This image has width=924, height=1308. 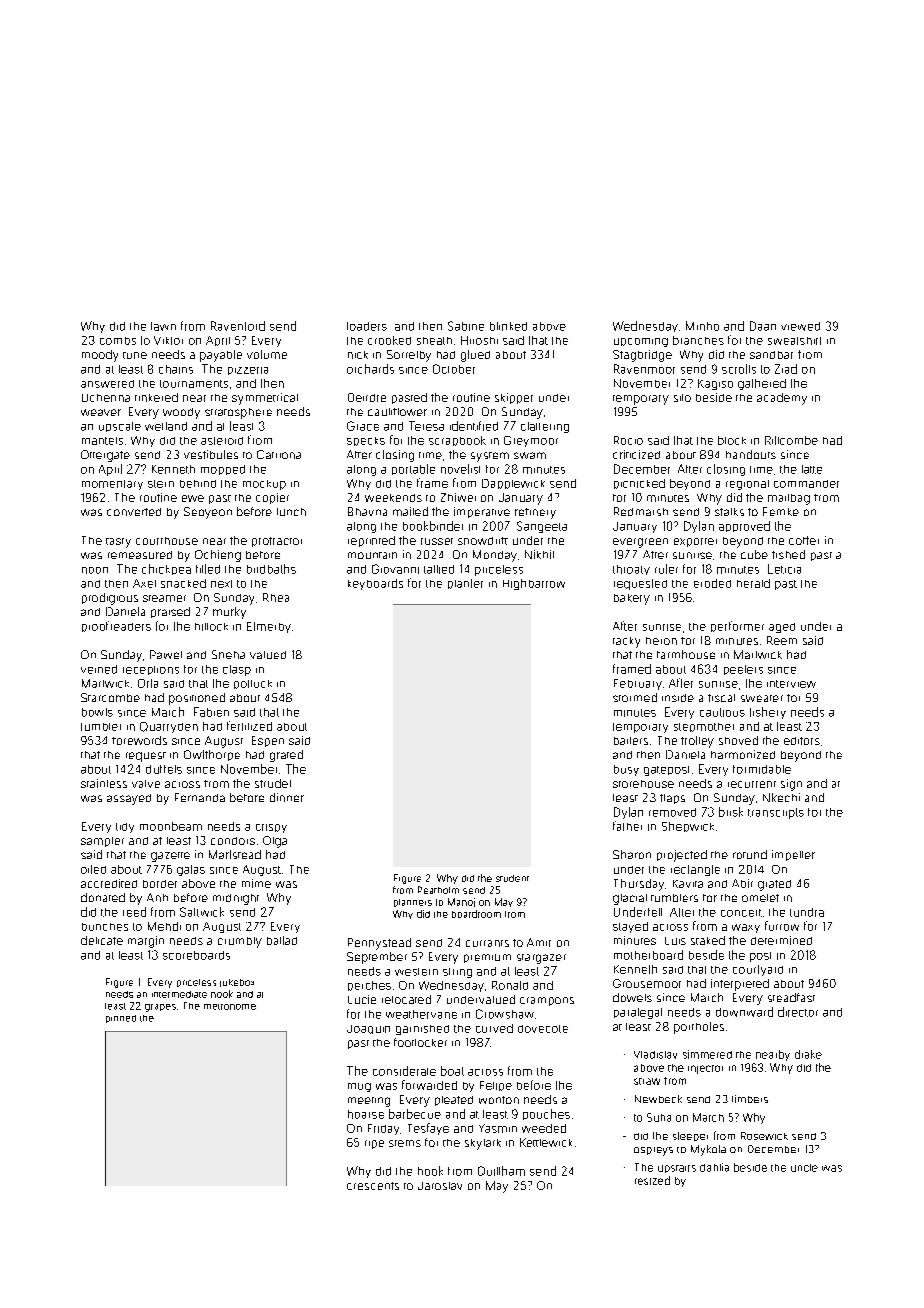 What do you see at coordinates (97, 712) in the image?
I see `bowls` at bounding box center [97, 712].
